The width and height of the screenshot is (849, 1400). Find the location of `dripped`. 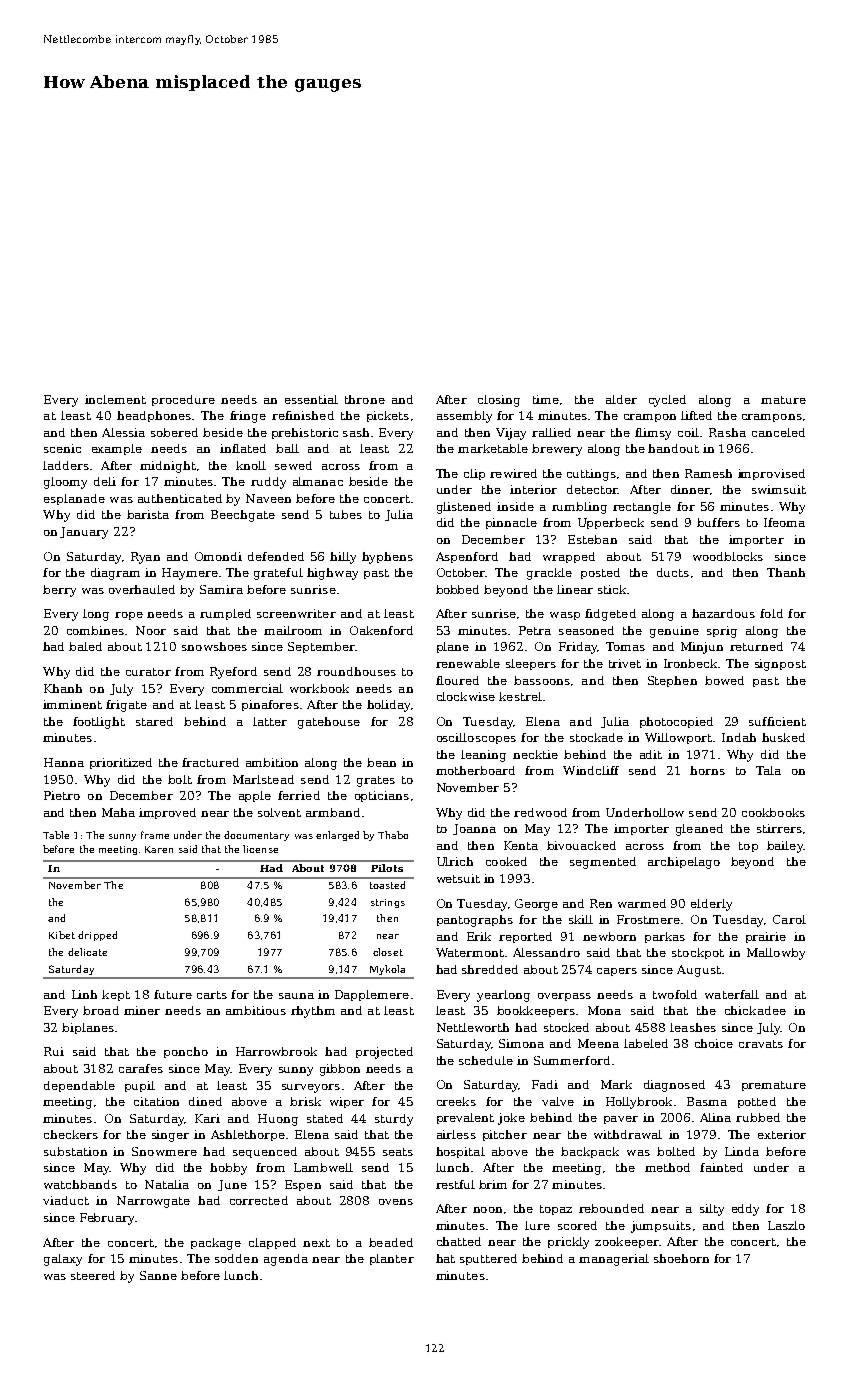

dripped is located at coordinates (97, 936).
